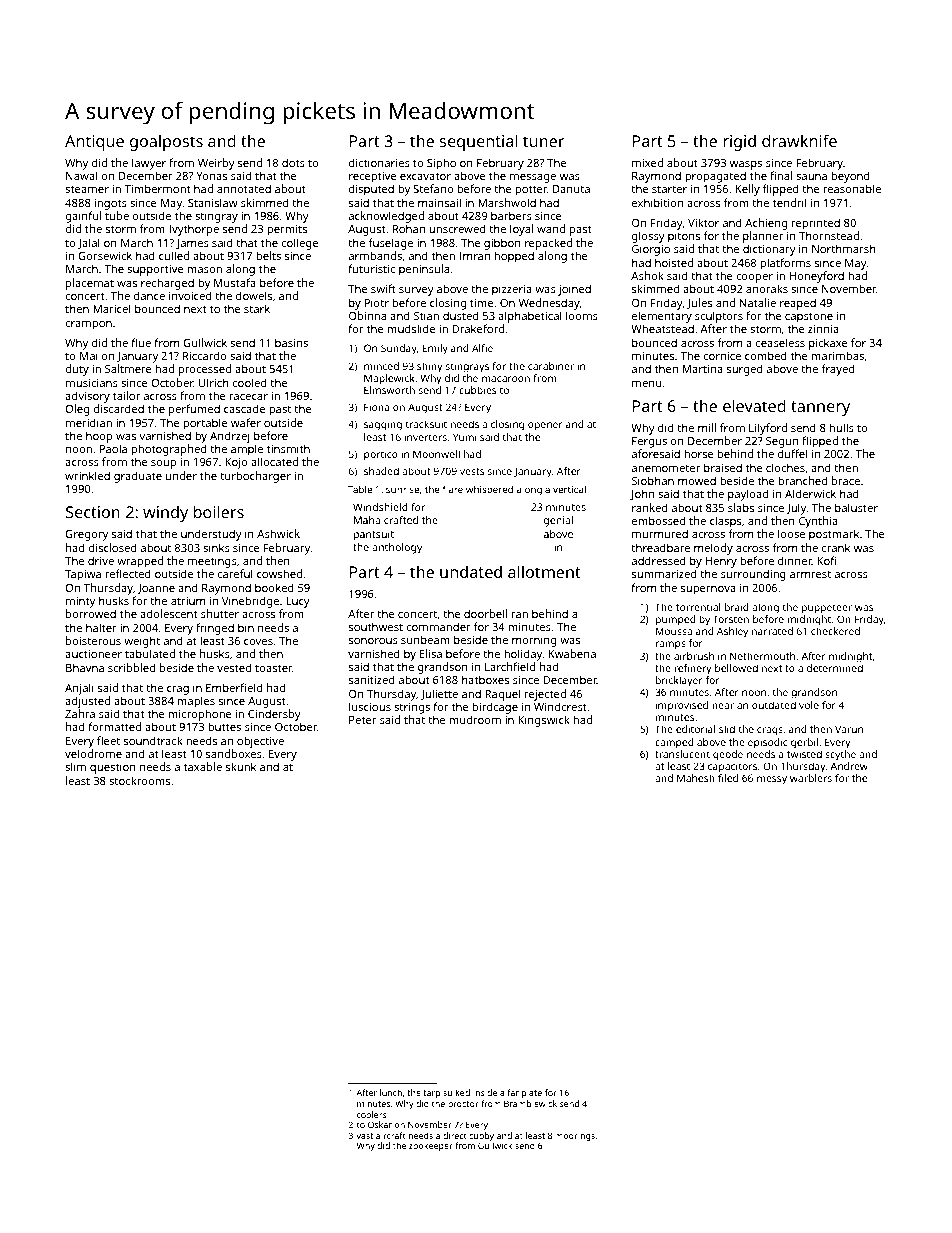 The width and height of the screenshot is (952, 1233). I want to click on carabiner, so click(551, 366).
